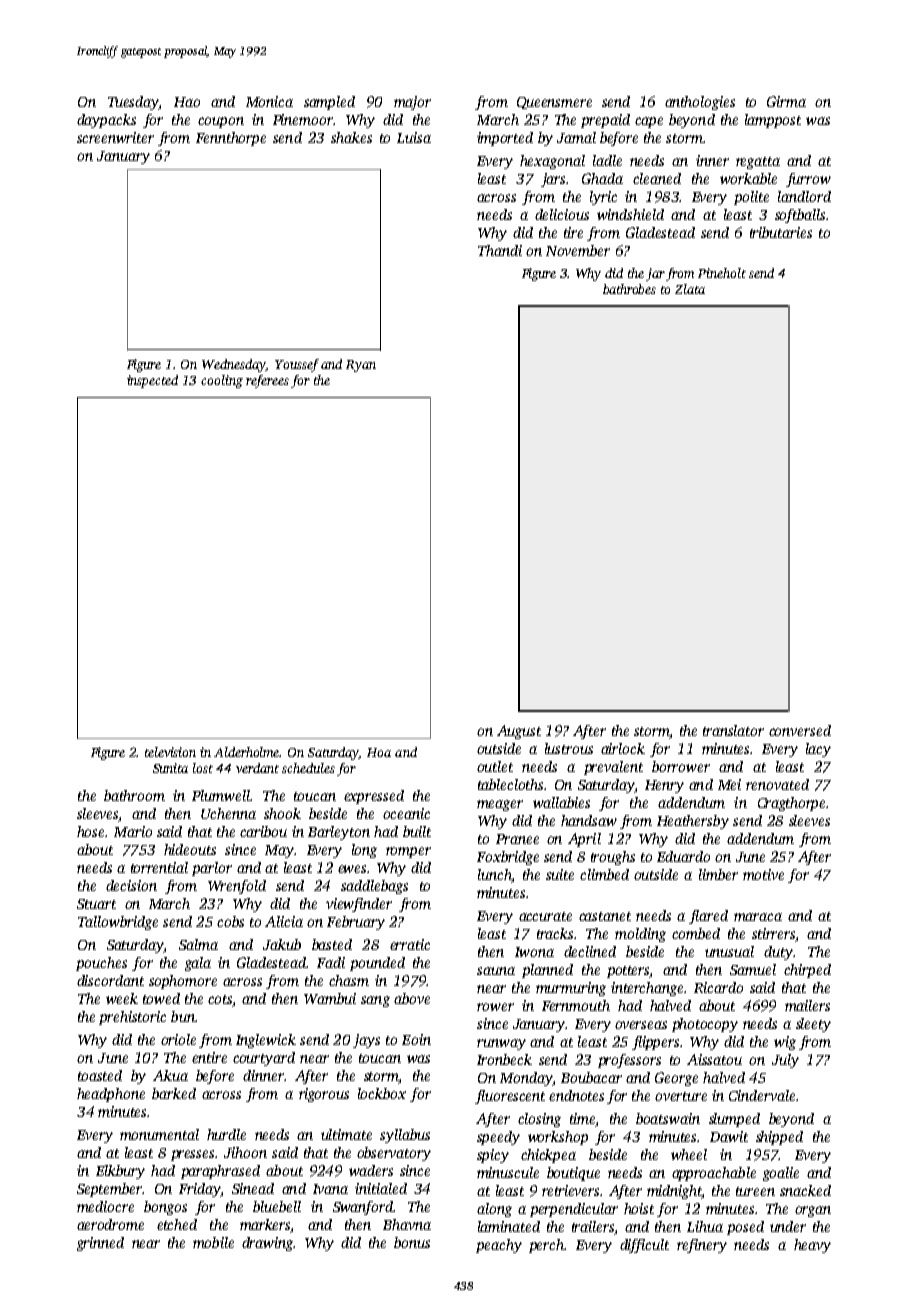  Describe the element at coordinates (500, 250) in the screenshot. I see `Thandi` at that location.
